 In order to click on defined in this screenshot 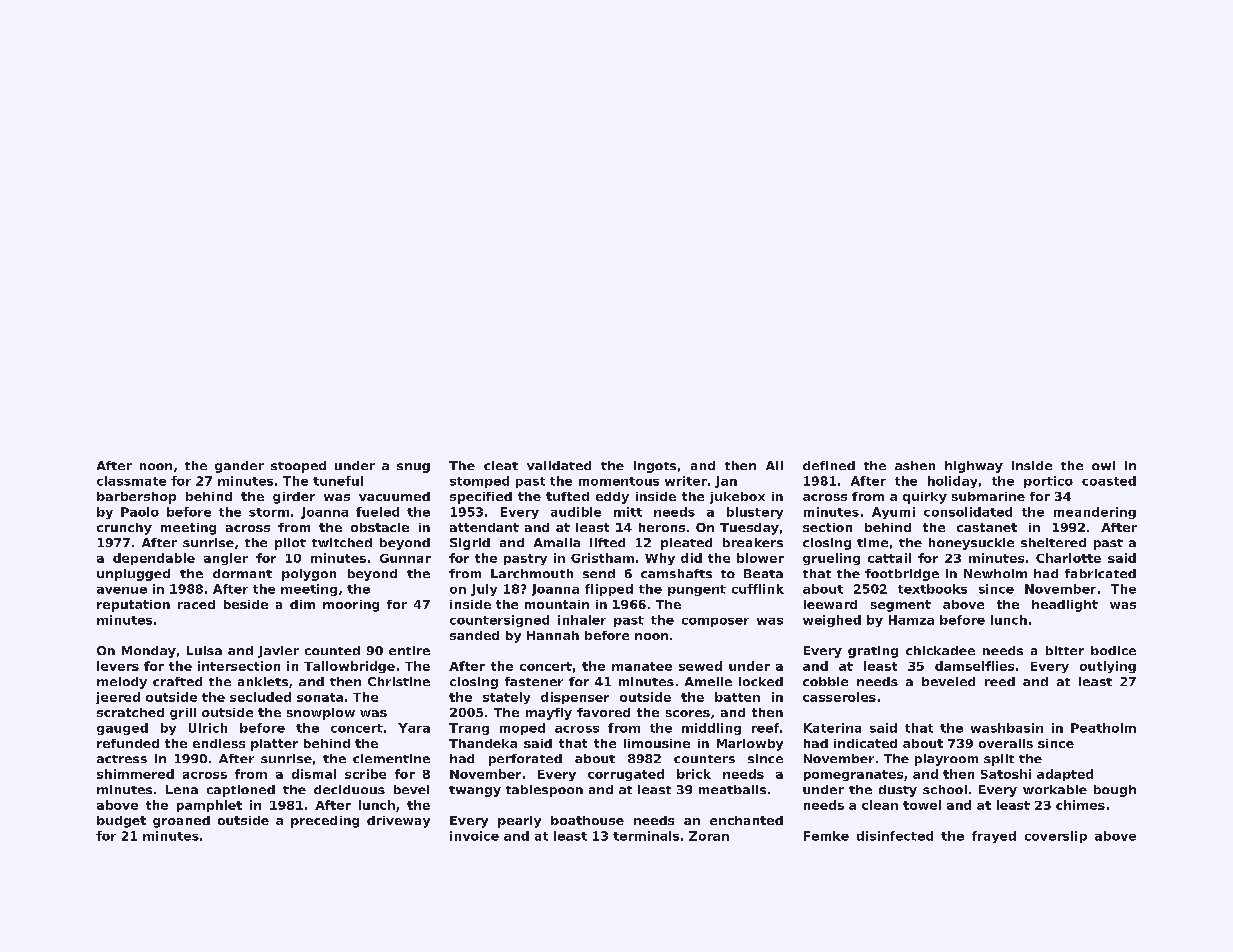, I will do `click(829, 465)`.
